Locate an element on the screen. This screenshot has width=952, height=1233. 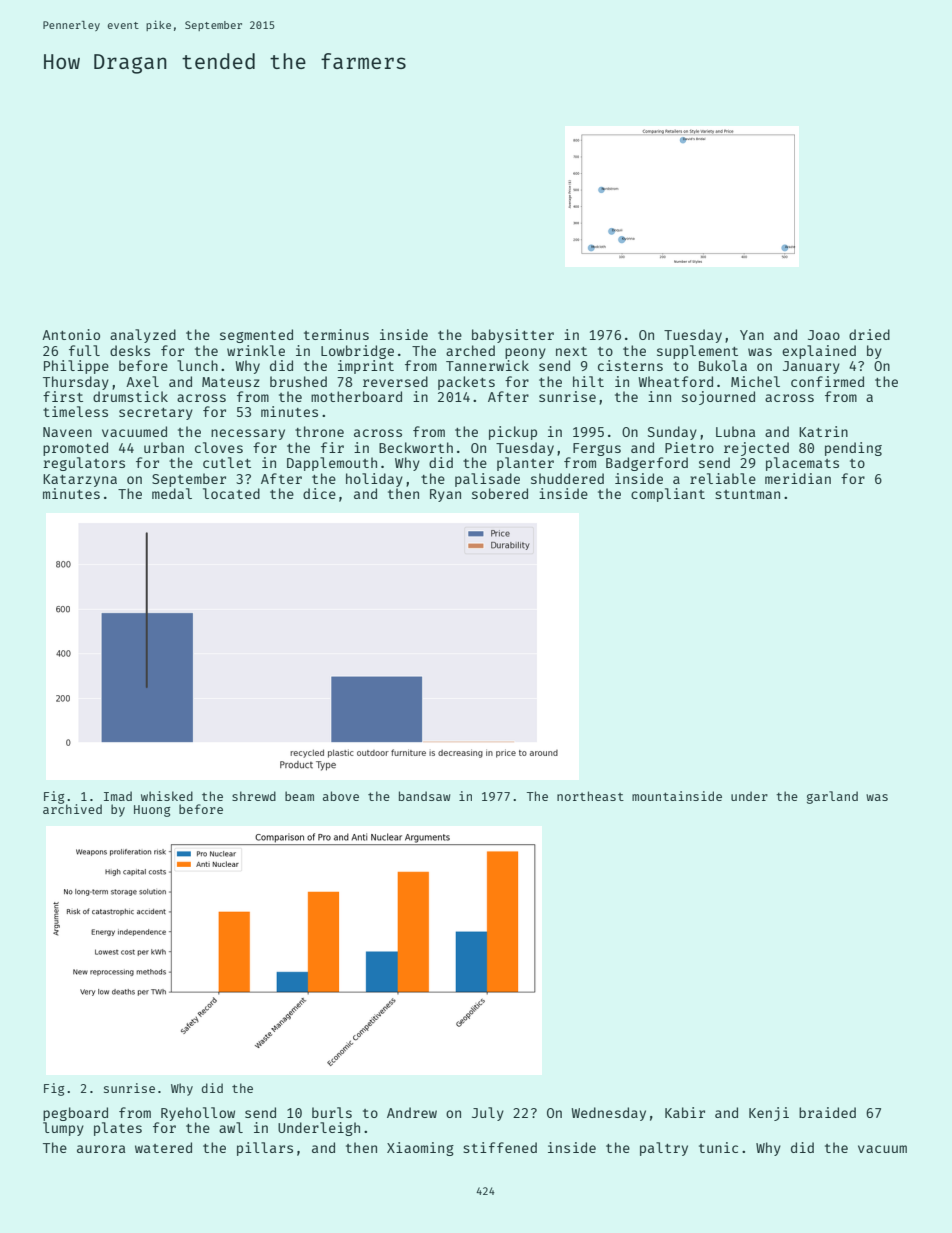
pickup is located at coordinates (513, 433).
